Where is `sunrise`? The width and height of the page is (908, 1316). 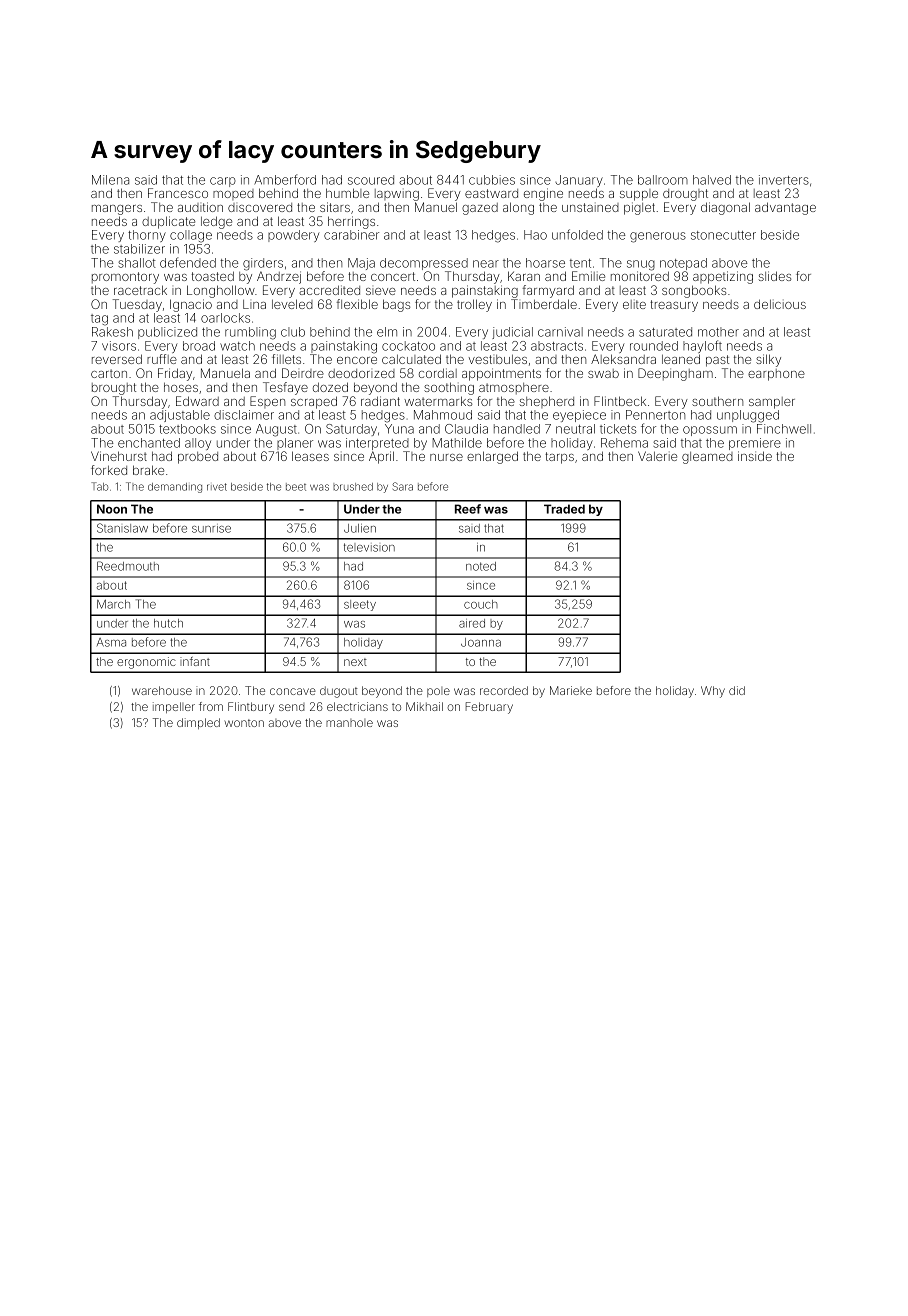 sunrise is located at coordinates (211, 528).
